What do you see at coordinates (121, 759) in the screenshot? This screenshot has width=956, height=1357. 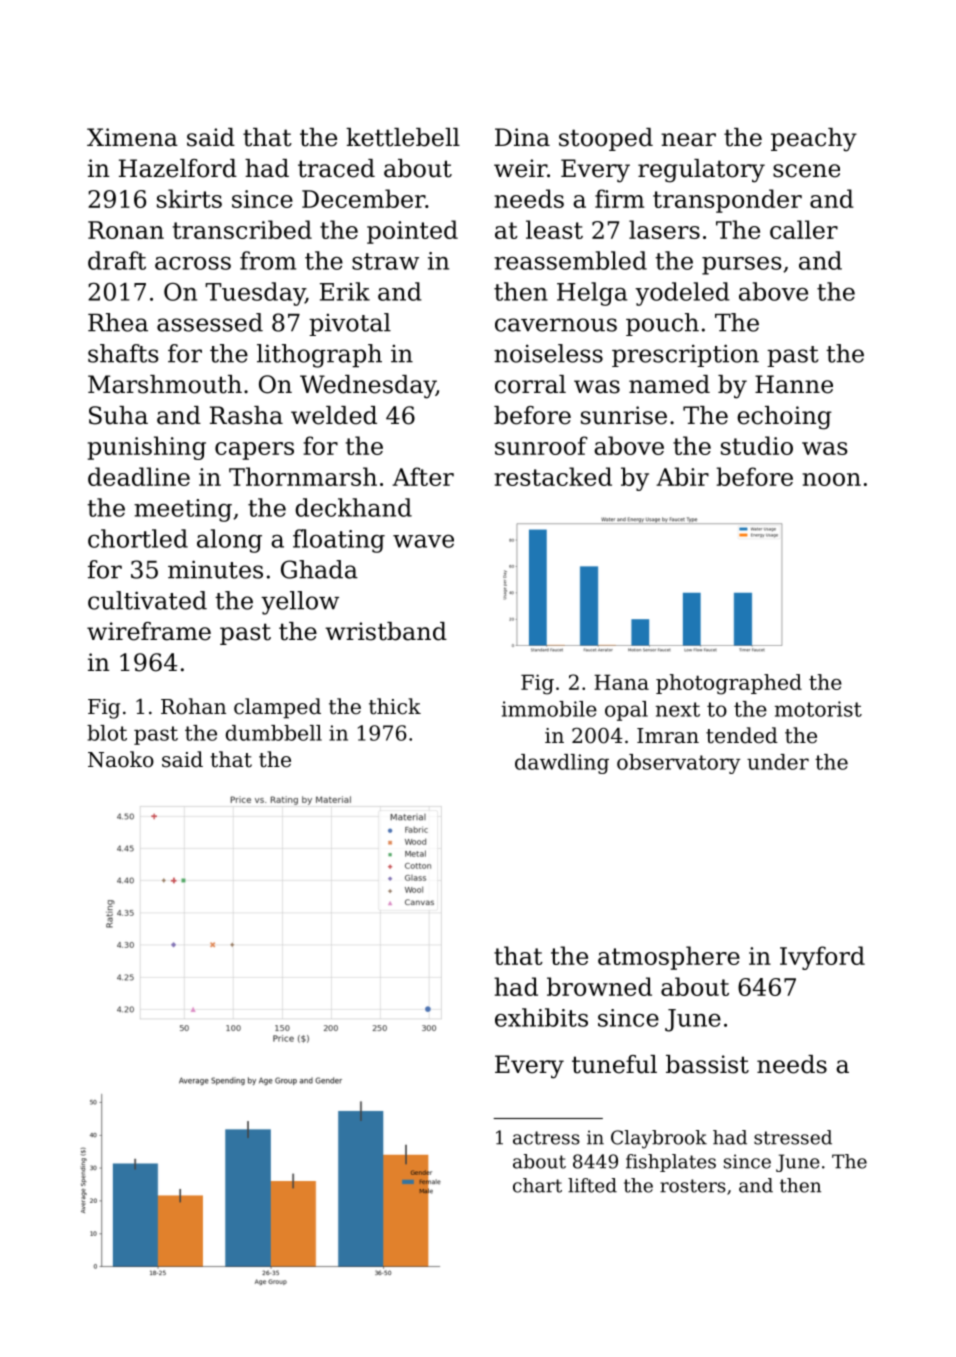 I see `Naoko` at bounding box center [121, 759].
